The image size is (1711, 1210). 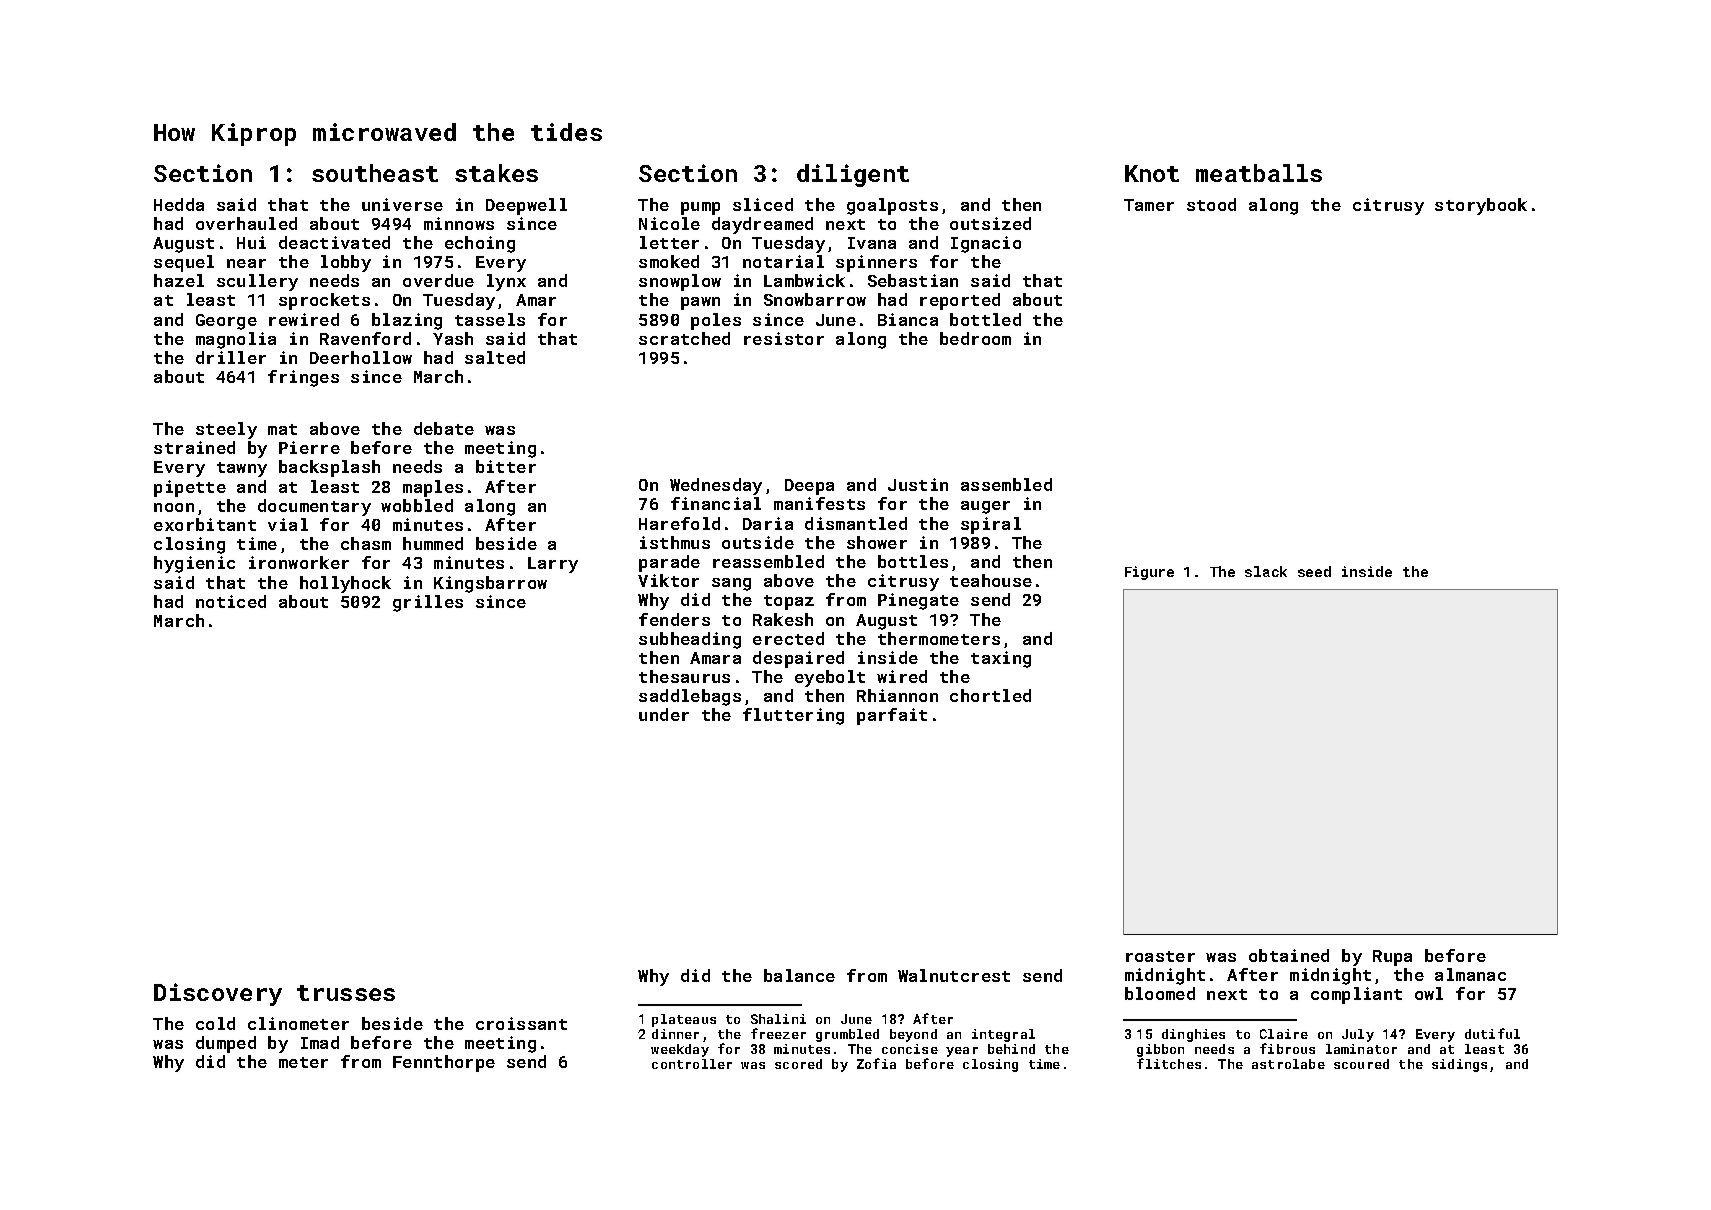 I want to click on taxing, so click(x=1001, y=659).
